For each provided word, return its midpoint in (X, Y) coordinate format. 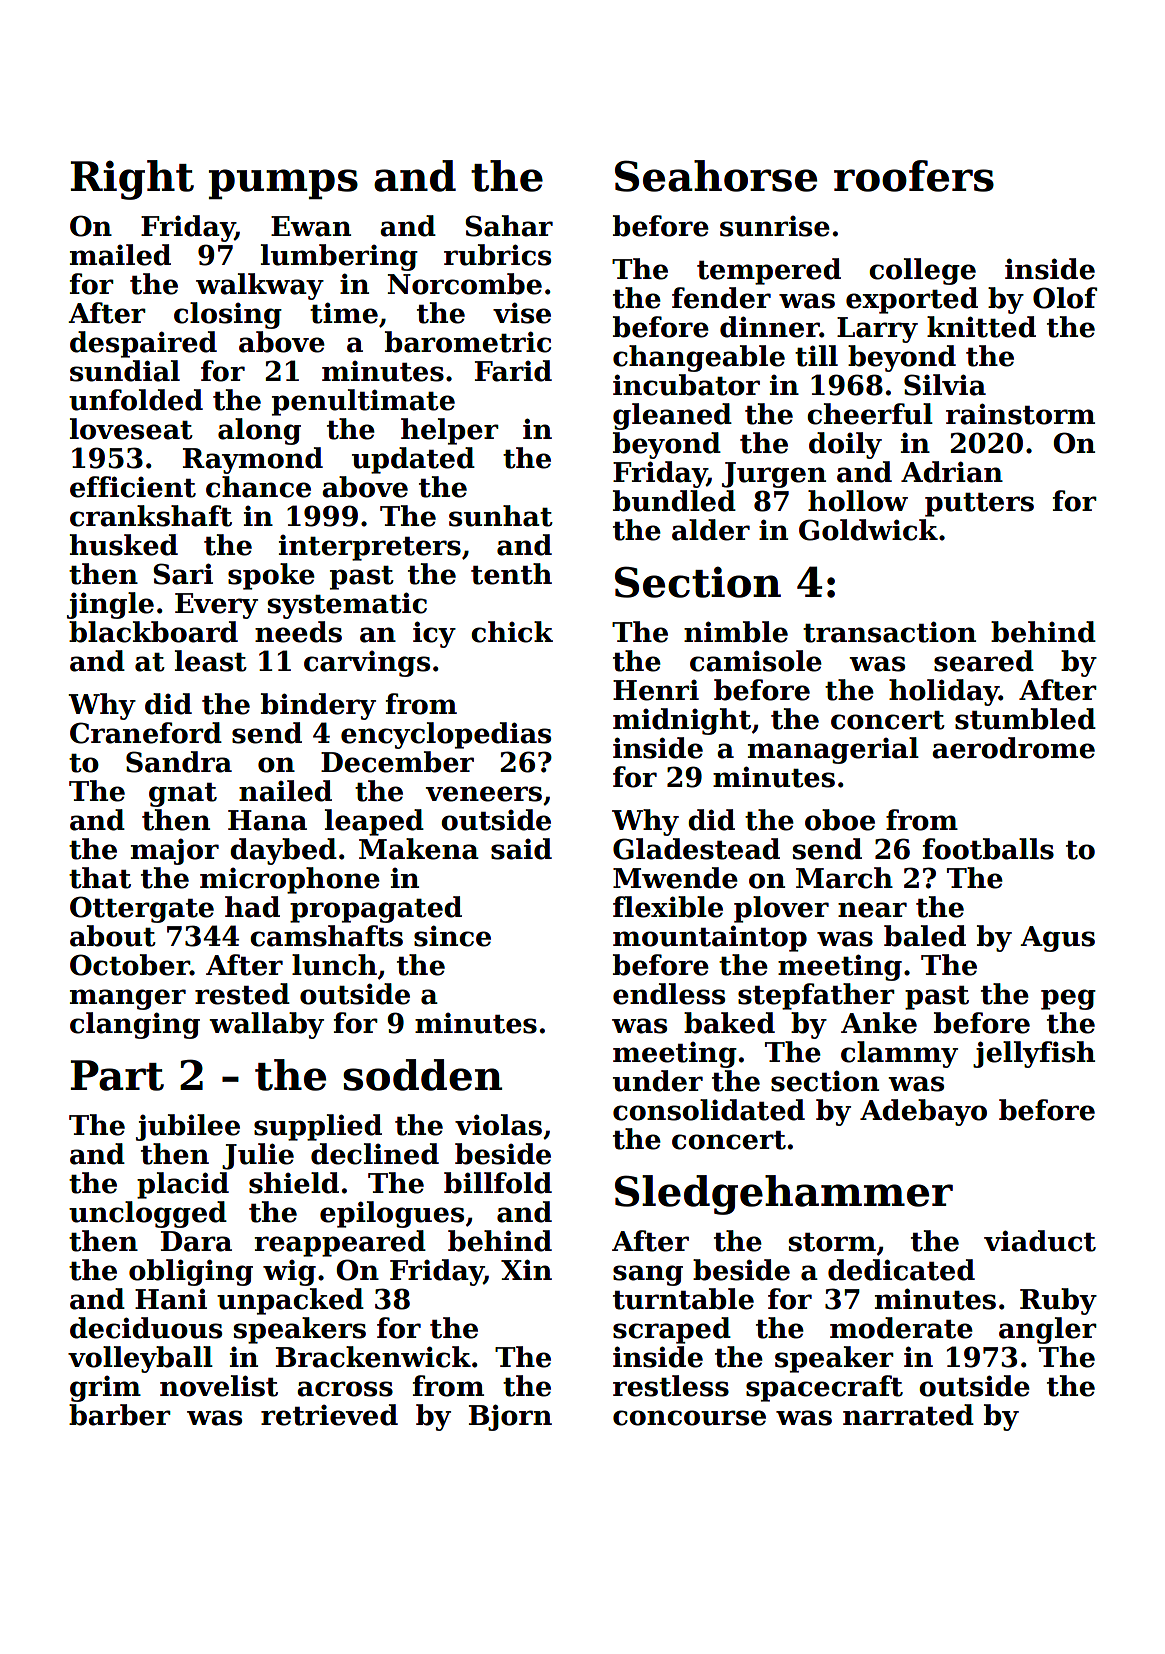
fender (721, 298)
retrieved (329, 1415)
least (211, 661)
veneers (484, 794)
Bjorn (510, 1417)
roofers (914, 176)
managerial (833, 750)
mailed (120, 255)
